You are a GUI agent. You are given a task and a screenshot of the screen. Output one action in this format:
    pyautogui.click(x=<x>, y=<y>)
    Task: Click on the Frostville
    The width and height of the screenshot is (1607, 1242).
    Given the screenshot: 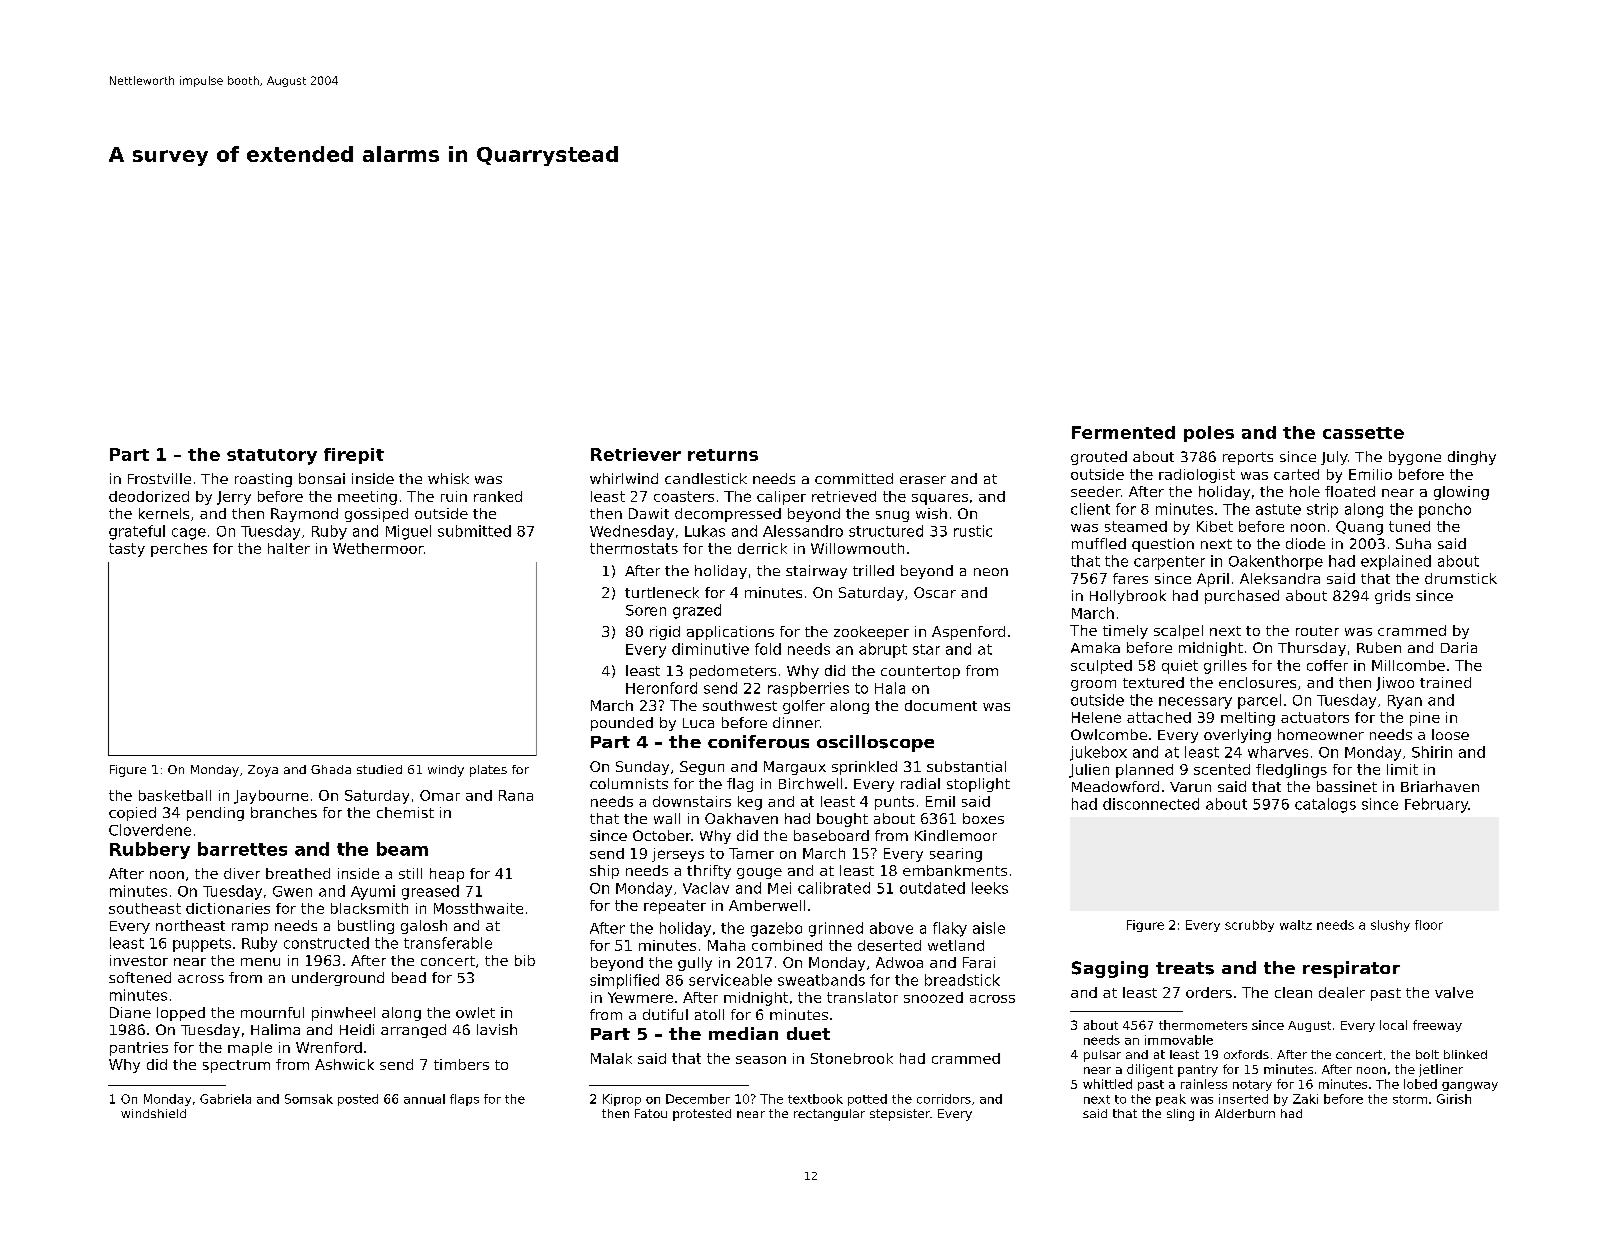 What is the action you would take?
    pyautogui.click(x=159, y=478)
